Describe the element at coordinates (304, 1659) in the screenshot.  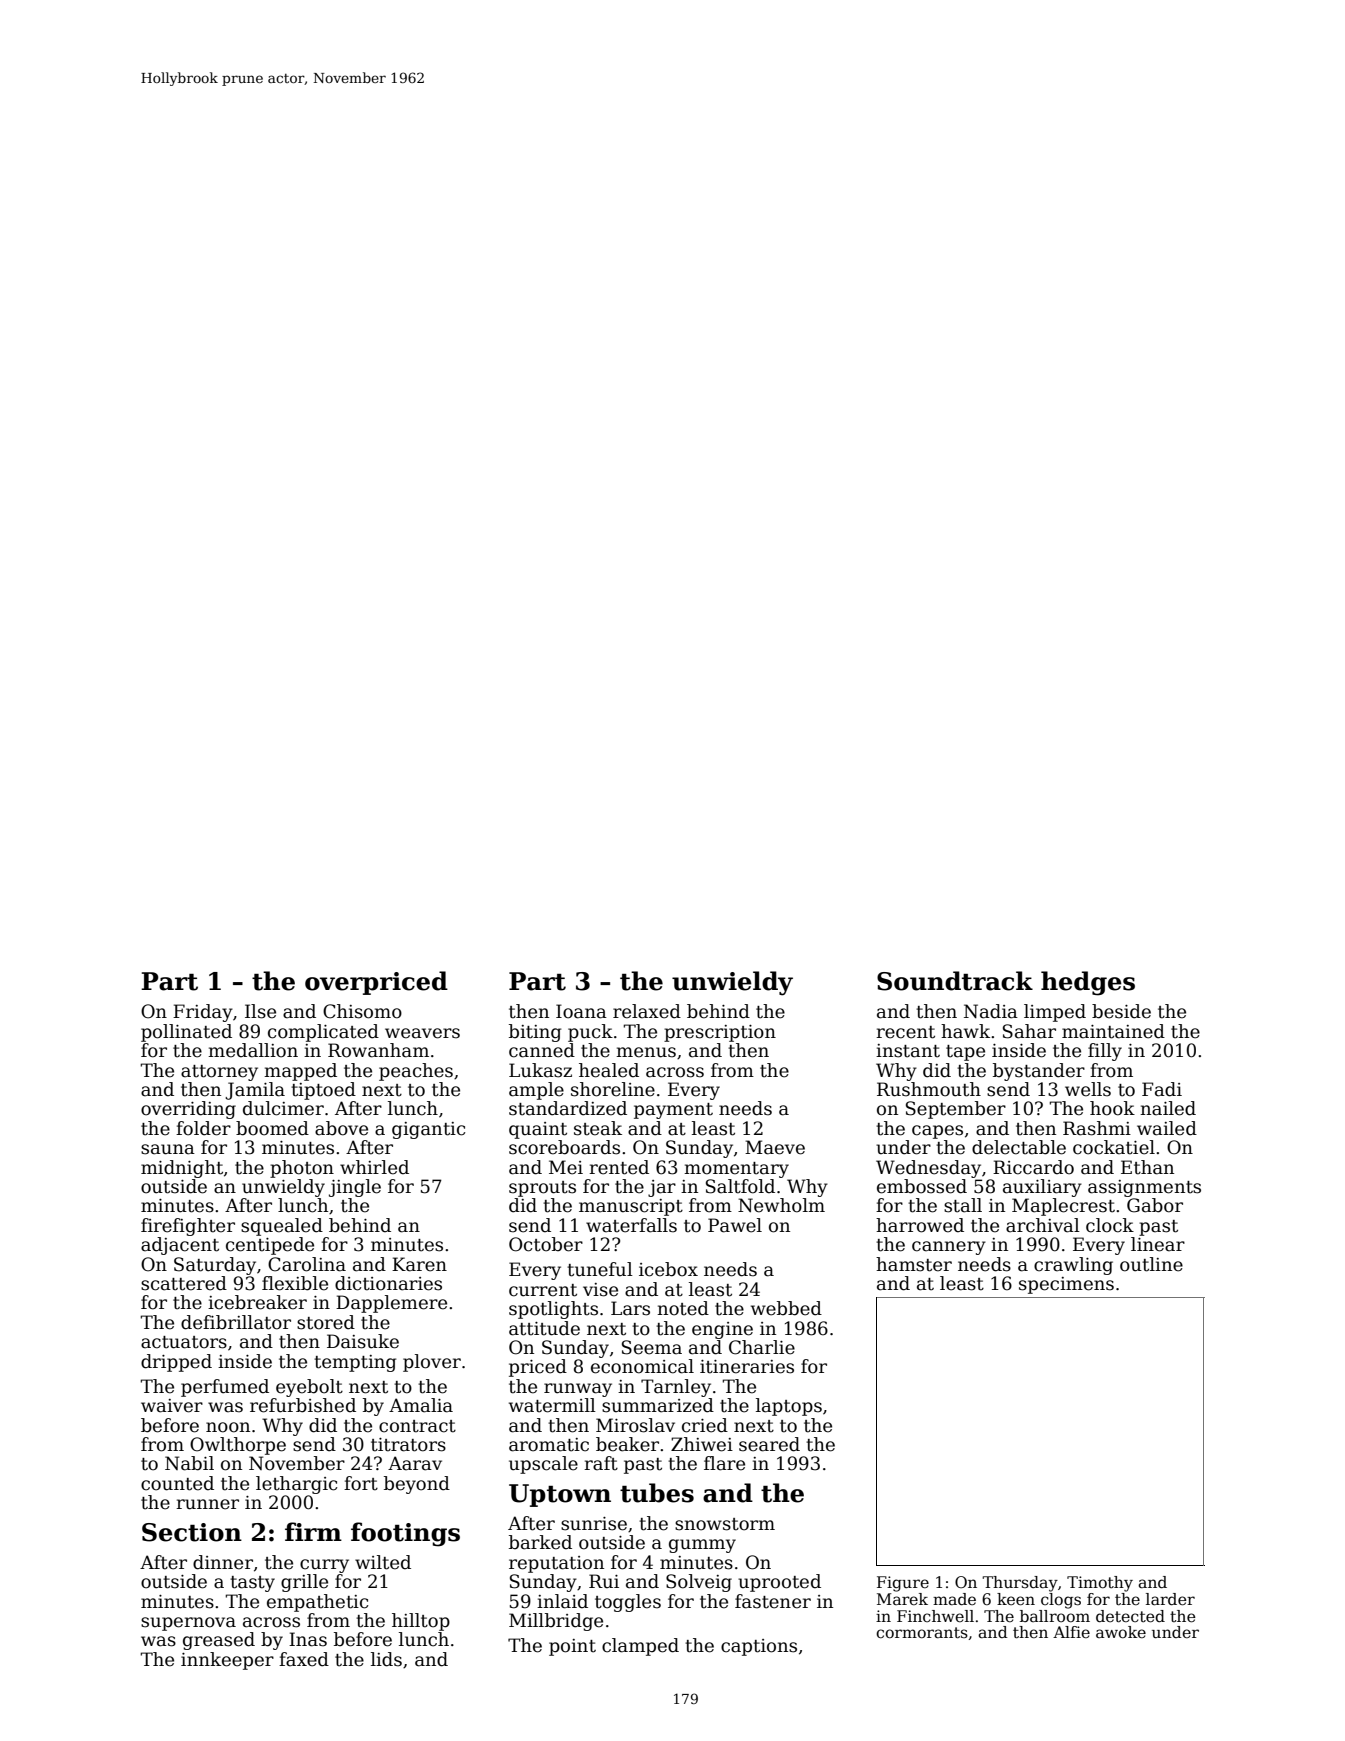
I see `faxed` at that location.
